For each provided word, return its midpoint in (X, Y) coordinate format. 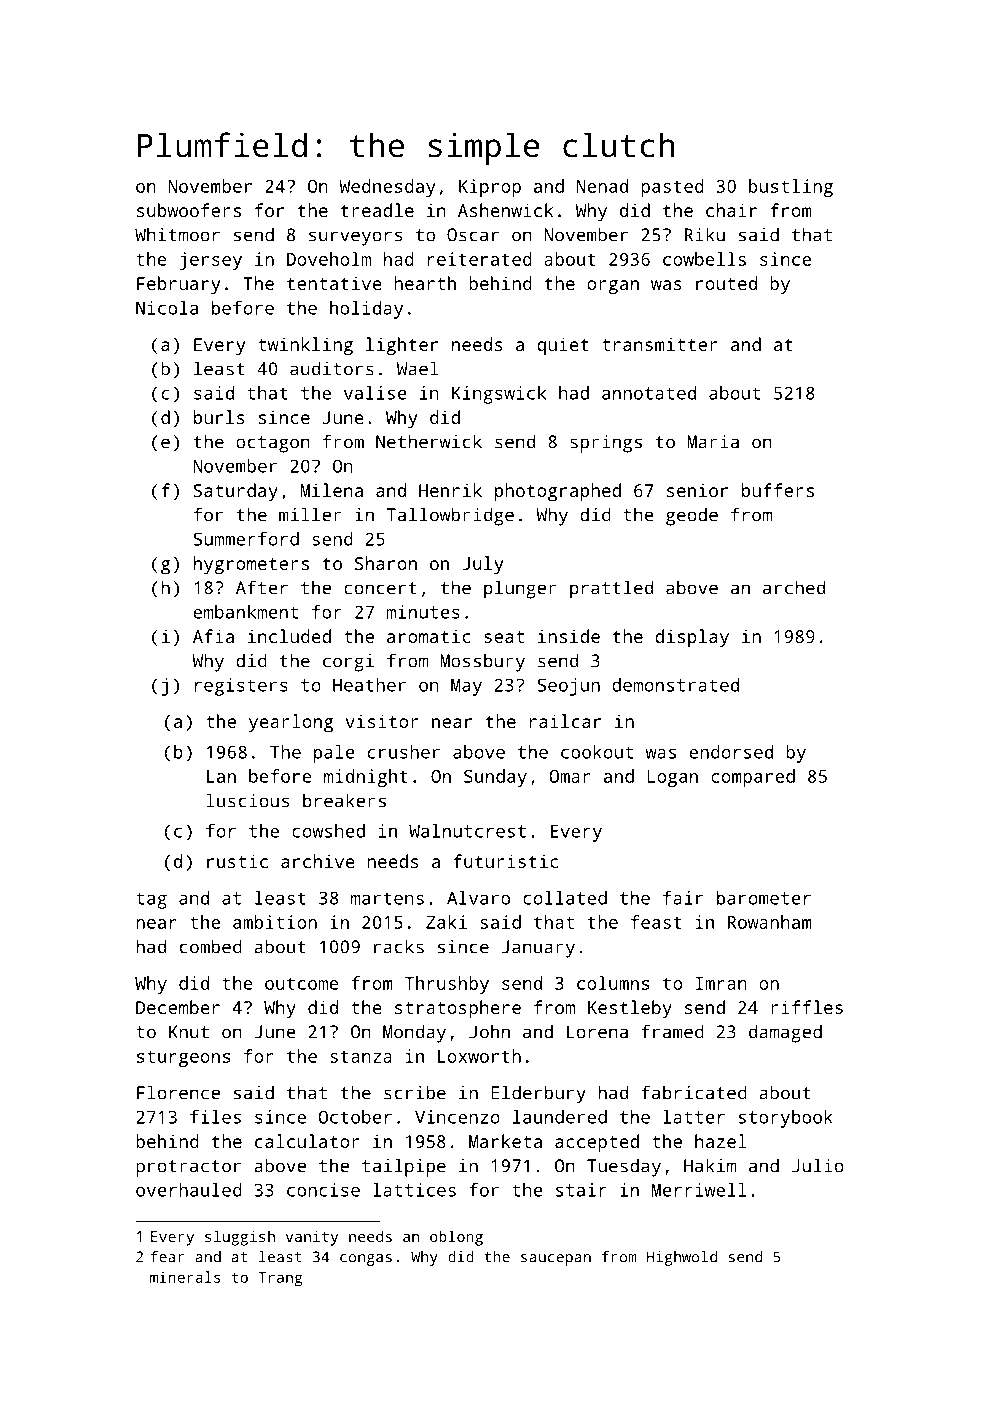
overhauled (189, 1190)
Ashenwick (506, 210)
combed (211, 946)
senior (697, 490)
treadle (377, 210)
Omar (570, 776)
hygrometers (251, 565)
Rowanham (770, 922)
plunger (520, 589)
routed (726, 283)
